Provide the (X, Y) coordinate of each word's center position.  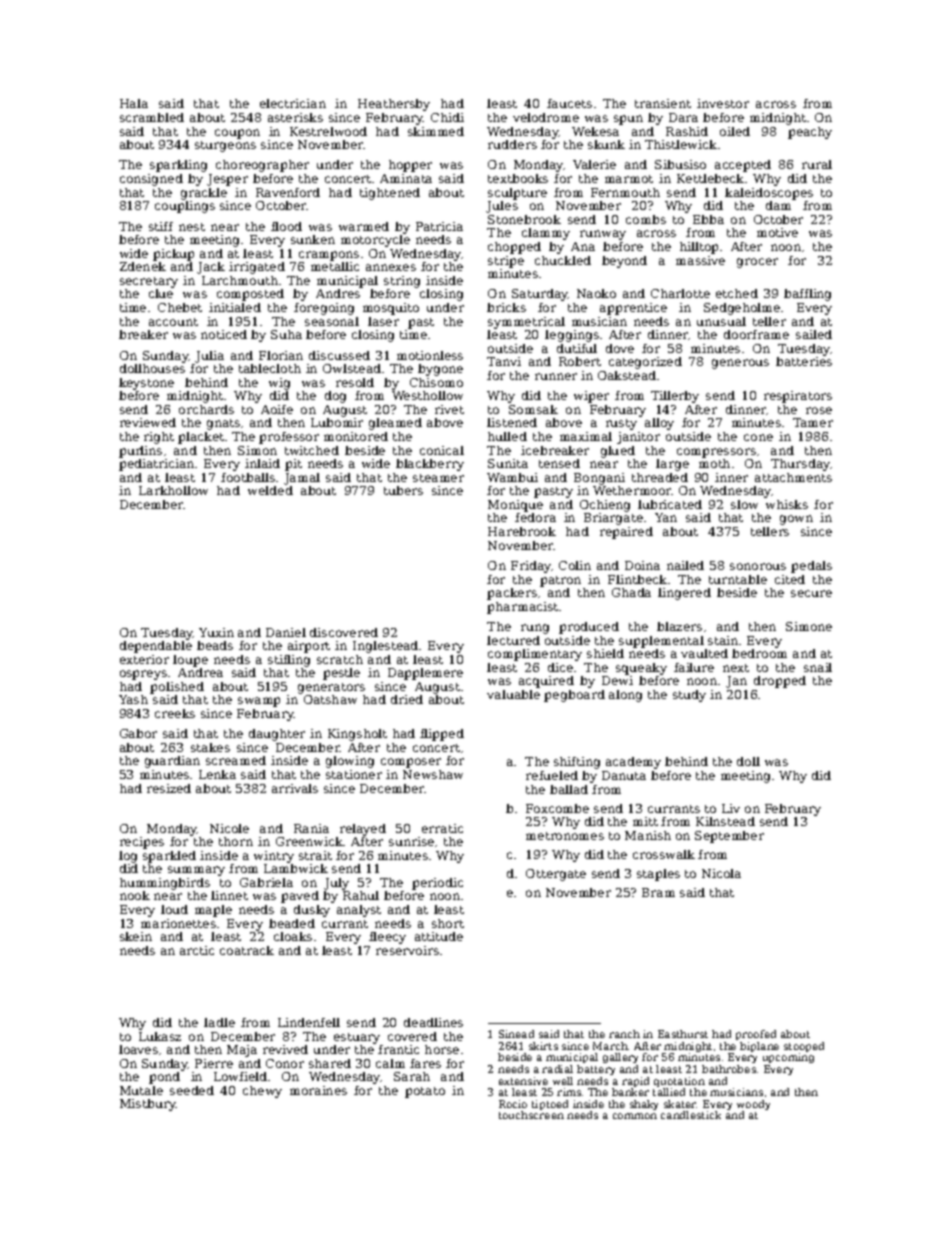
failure (694, 667)
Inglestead (385, 647)
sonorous (758, 566)
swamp (259, 702)
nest (192, 227)
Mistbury (148, 1105)
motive (777, 232)
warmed (364, 226)
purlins (140, 452)
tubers (403, 490)
